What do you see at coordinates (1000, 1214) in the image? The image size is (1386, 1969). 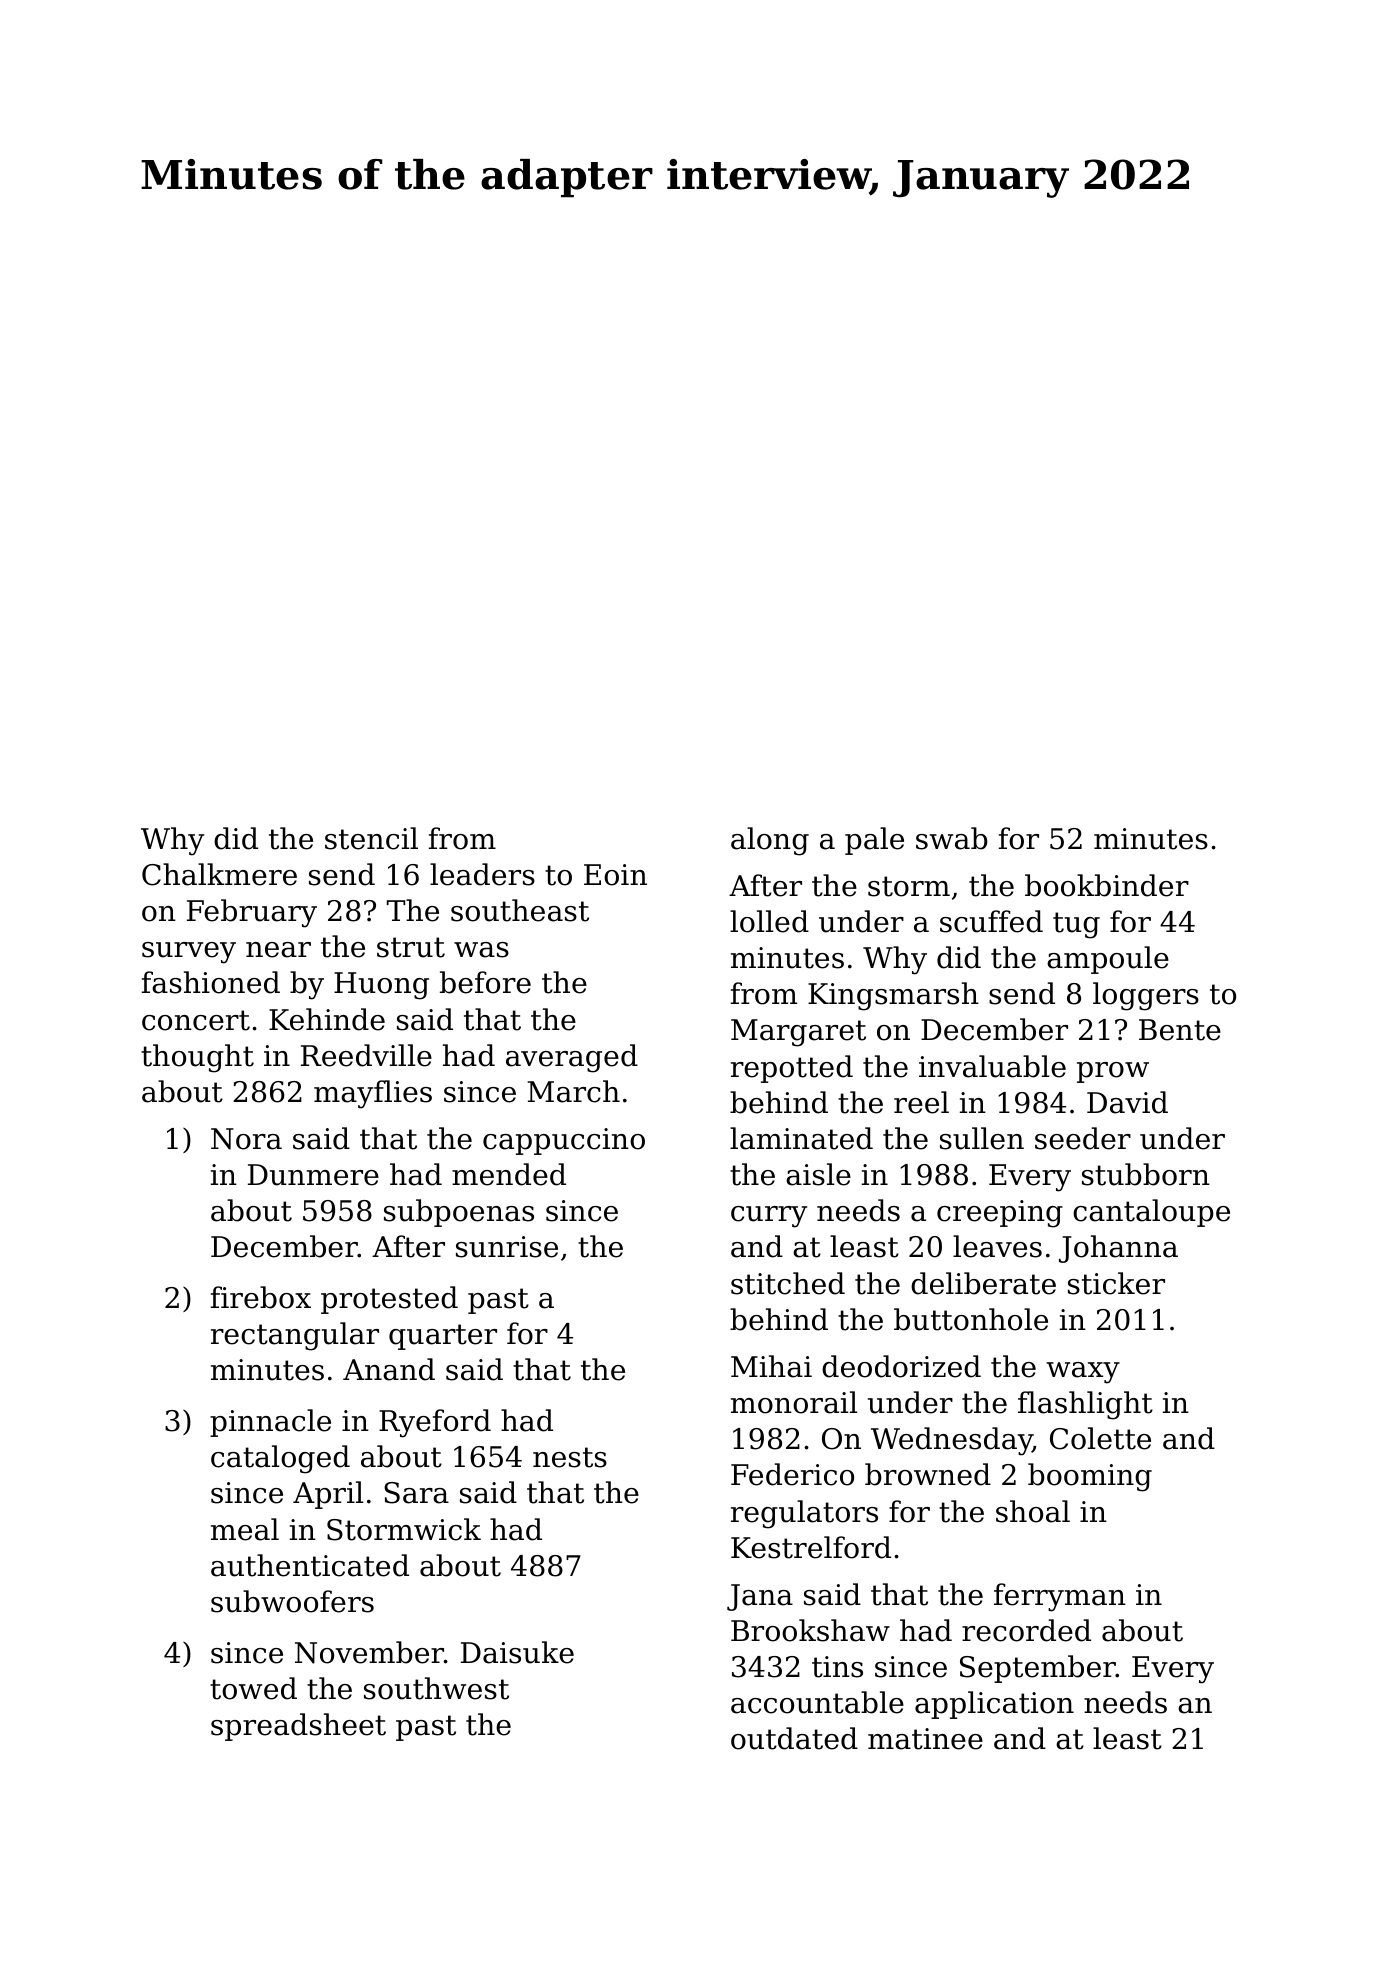 I see `creeping` at bounding box center [1000, 1214].
